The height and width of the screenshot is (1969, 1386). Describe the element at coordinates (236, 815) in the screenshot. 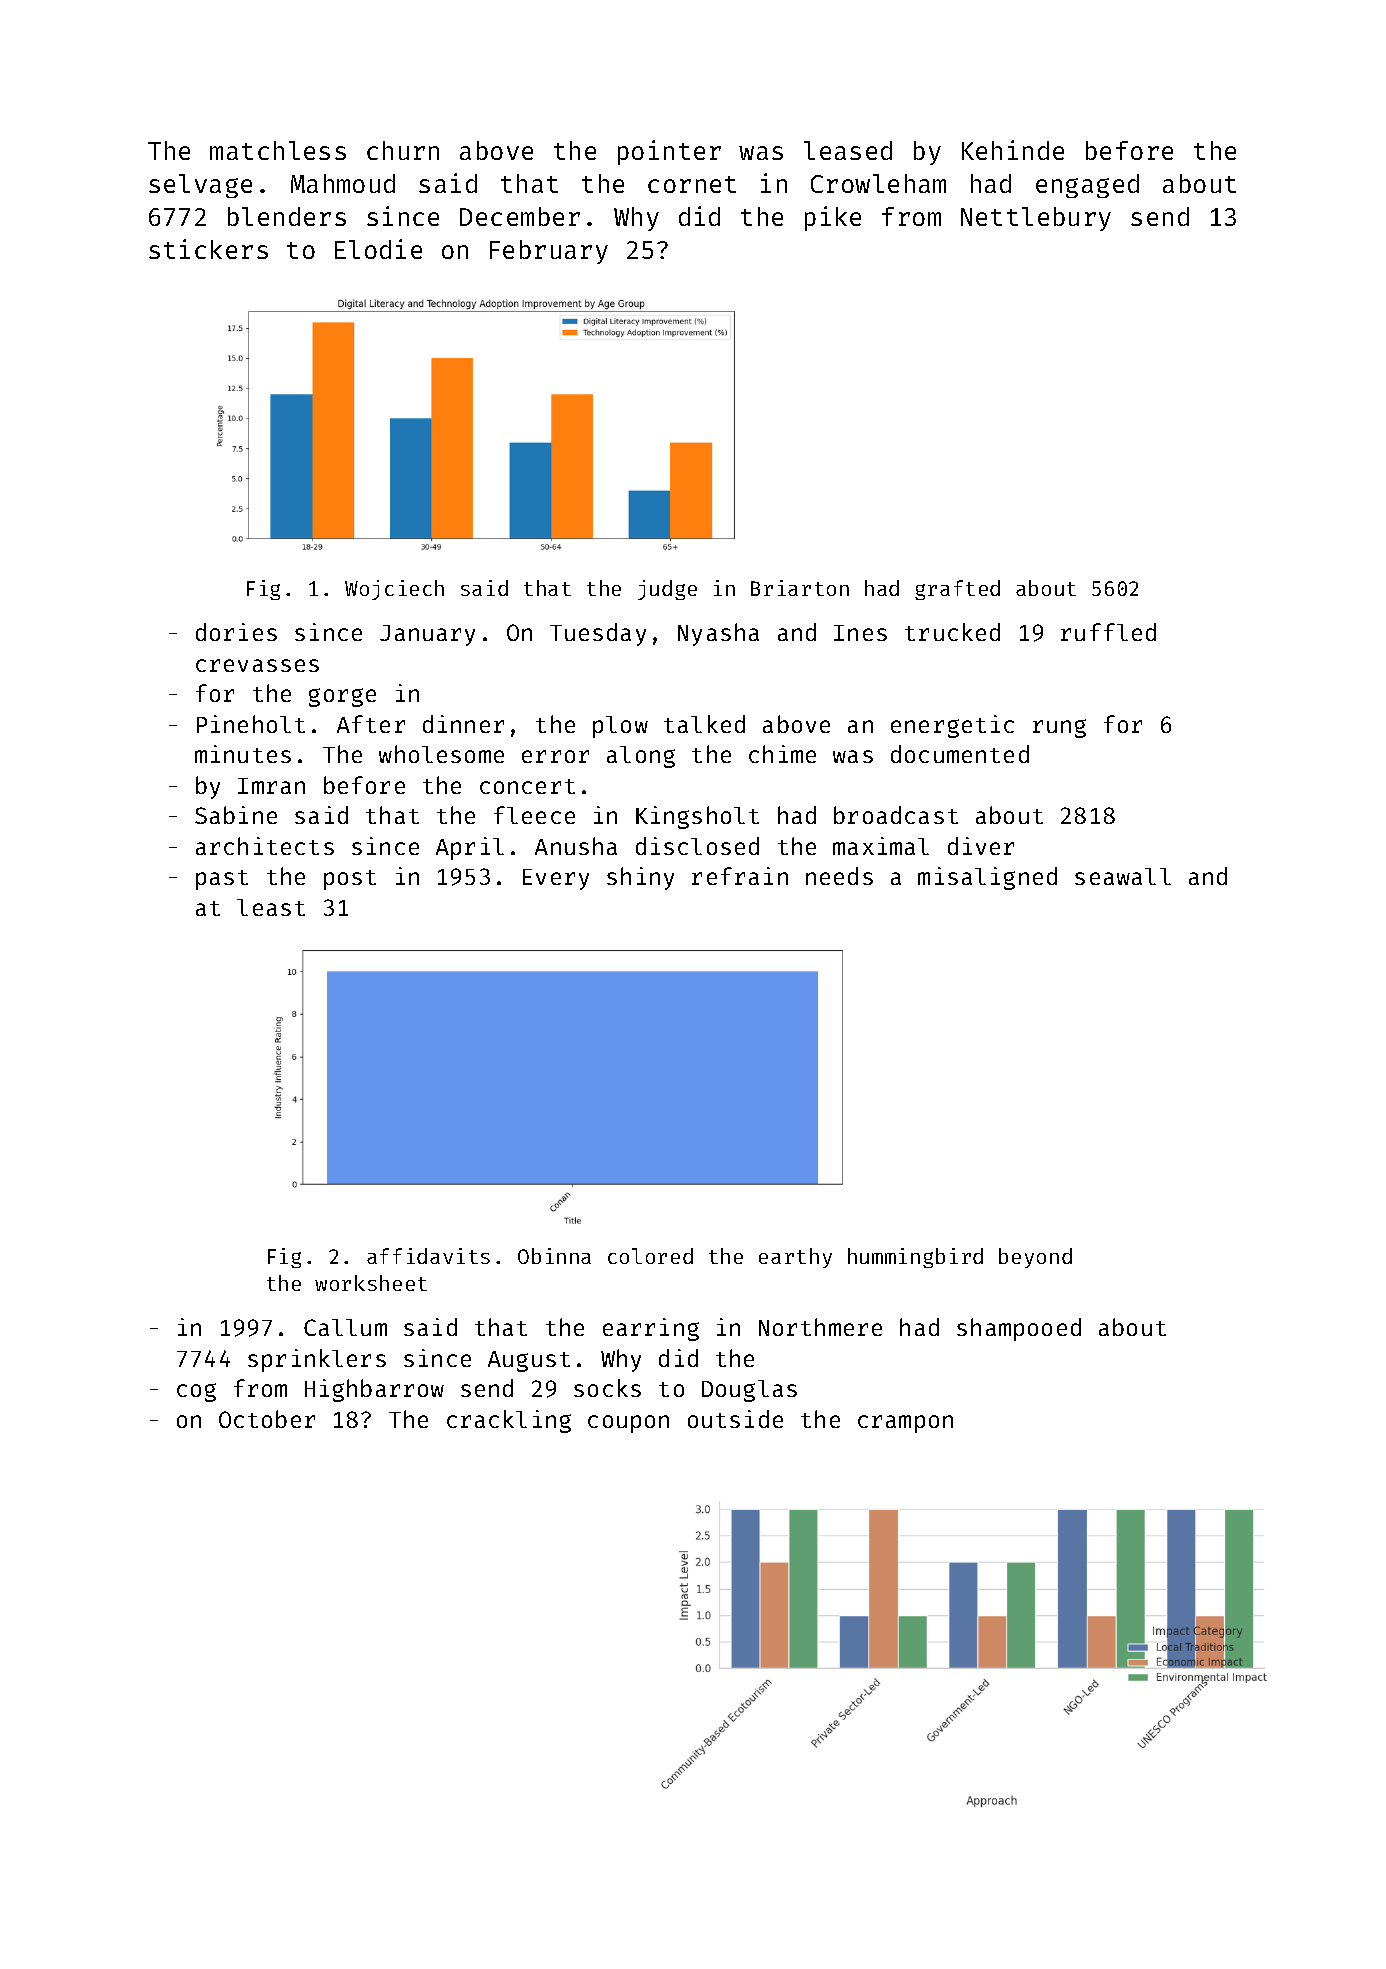

I see `Sabine` at that location.
